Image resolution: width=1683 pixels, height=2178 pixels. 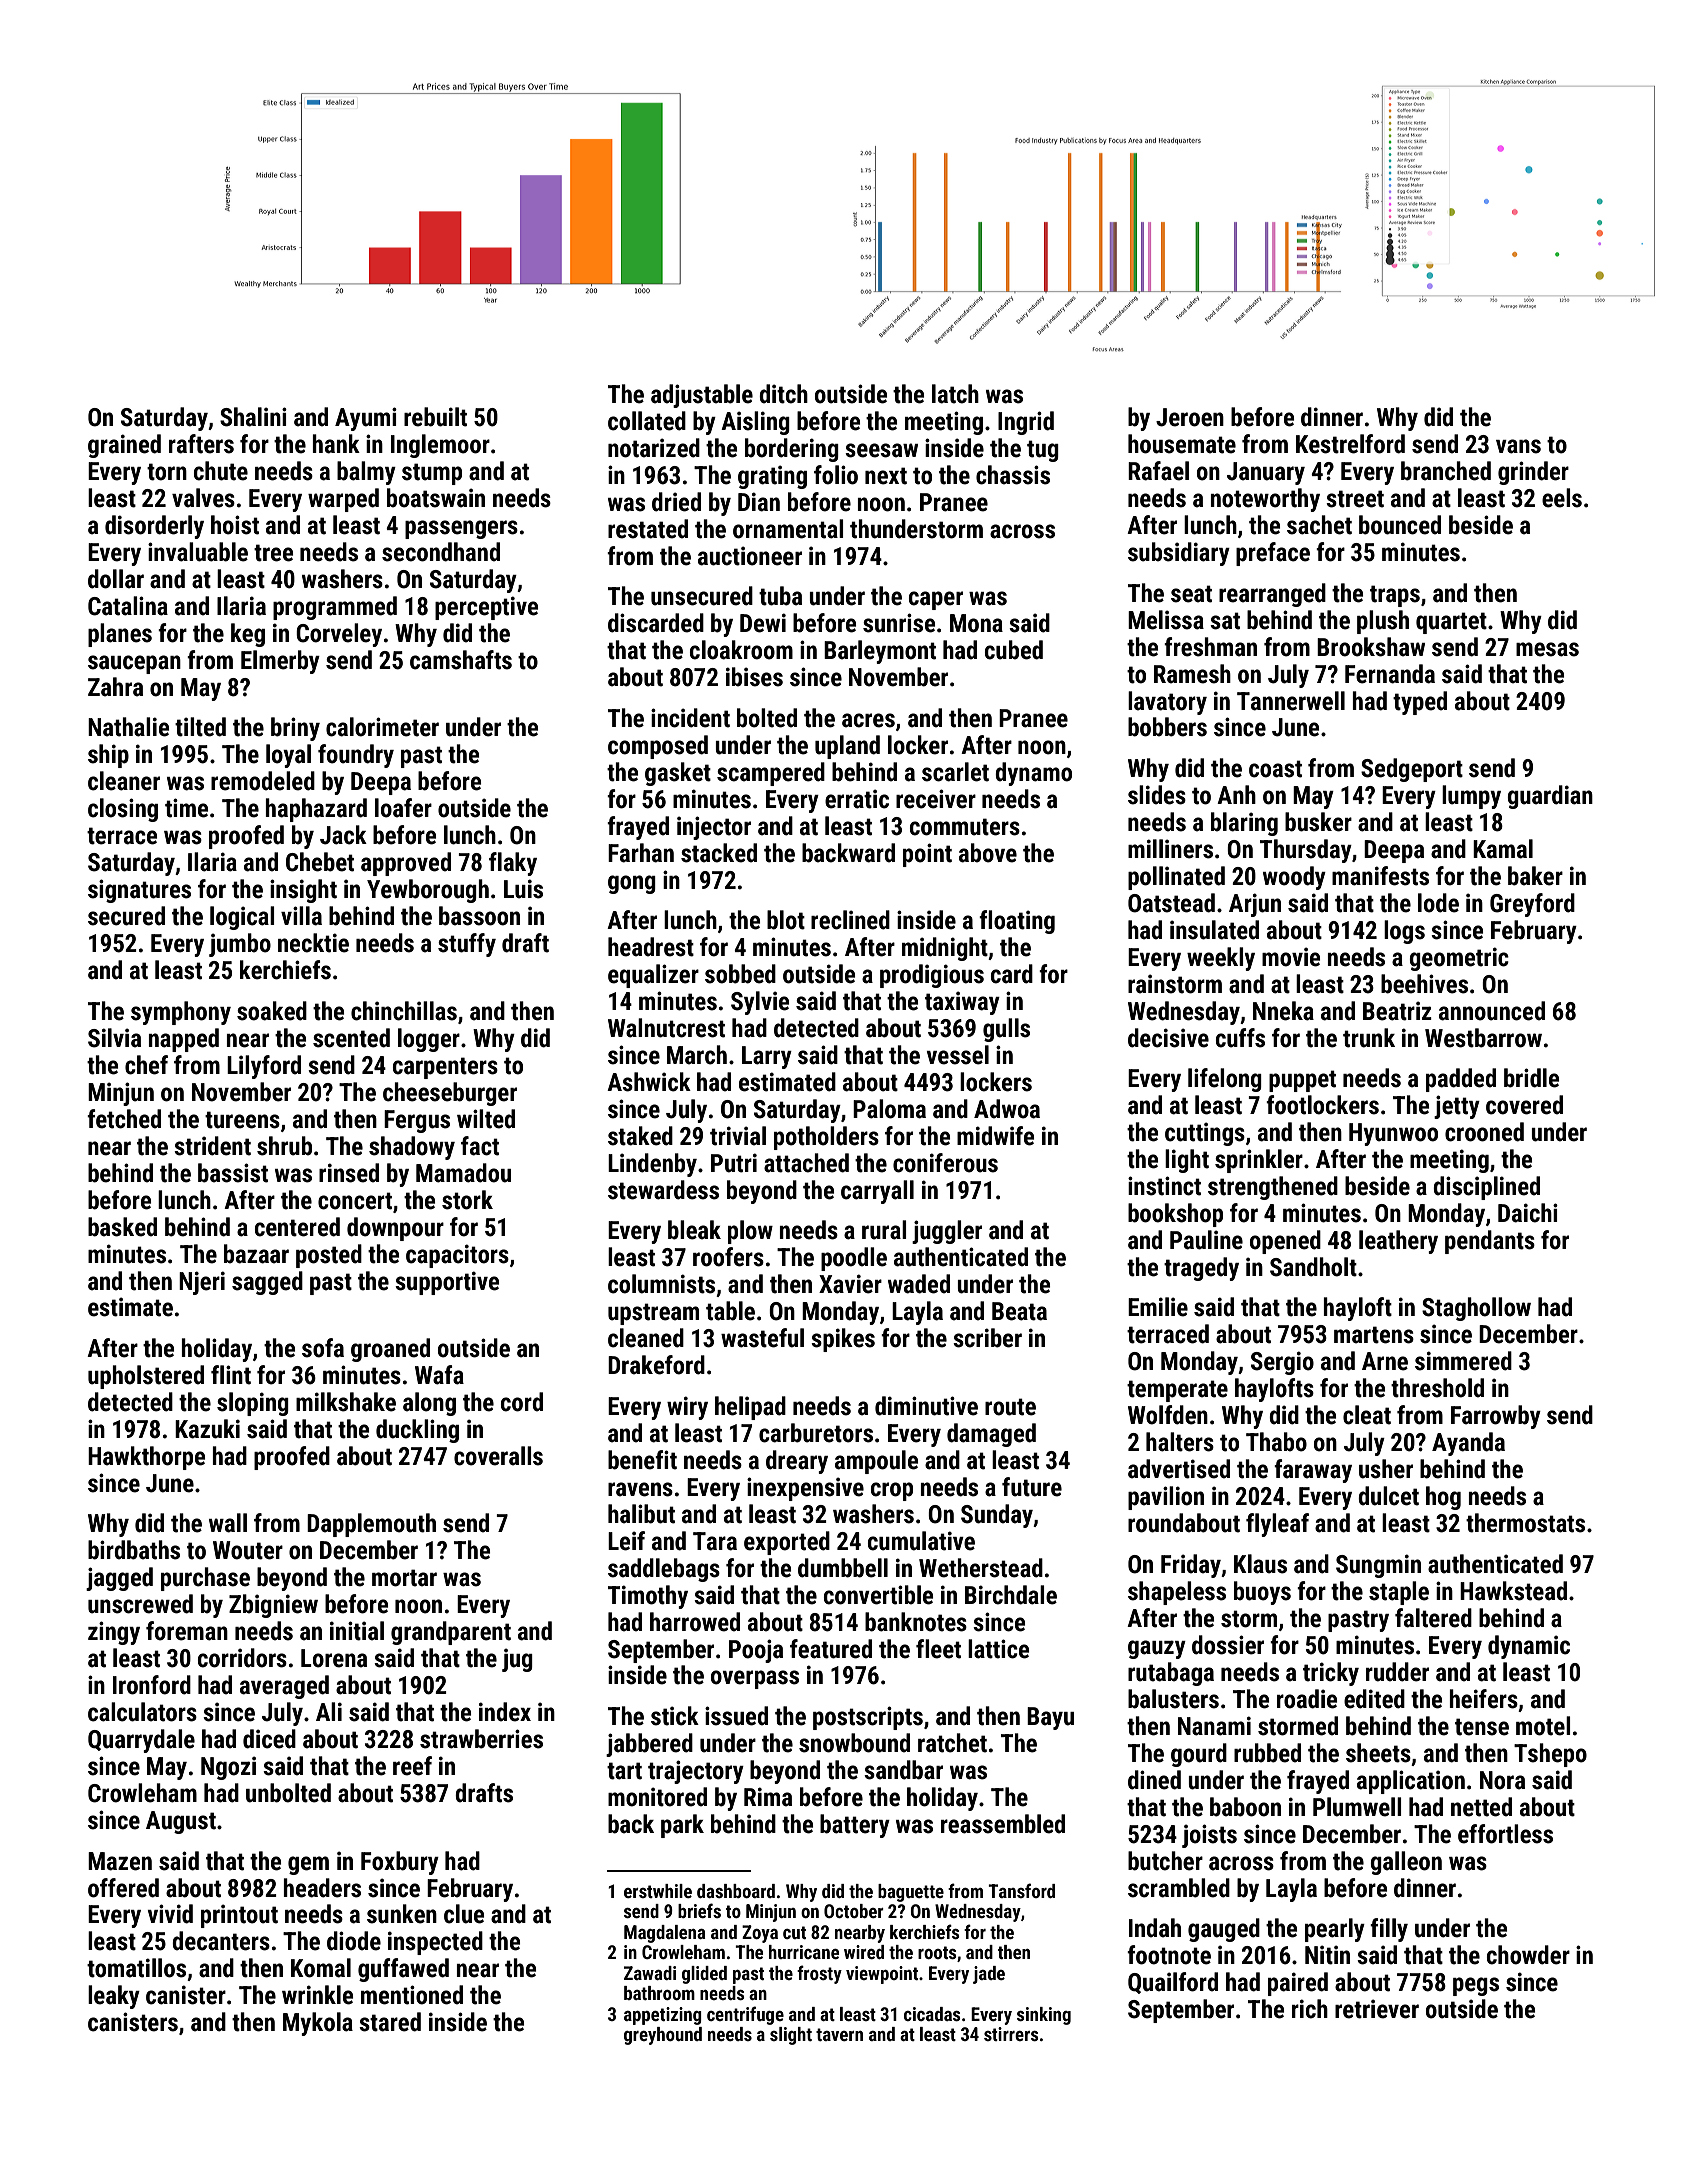 What do you see at coordinates (1476, 1309) in the screenshot?
I see `Staghollow` at bounding box center [1476, 1309].
